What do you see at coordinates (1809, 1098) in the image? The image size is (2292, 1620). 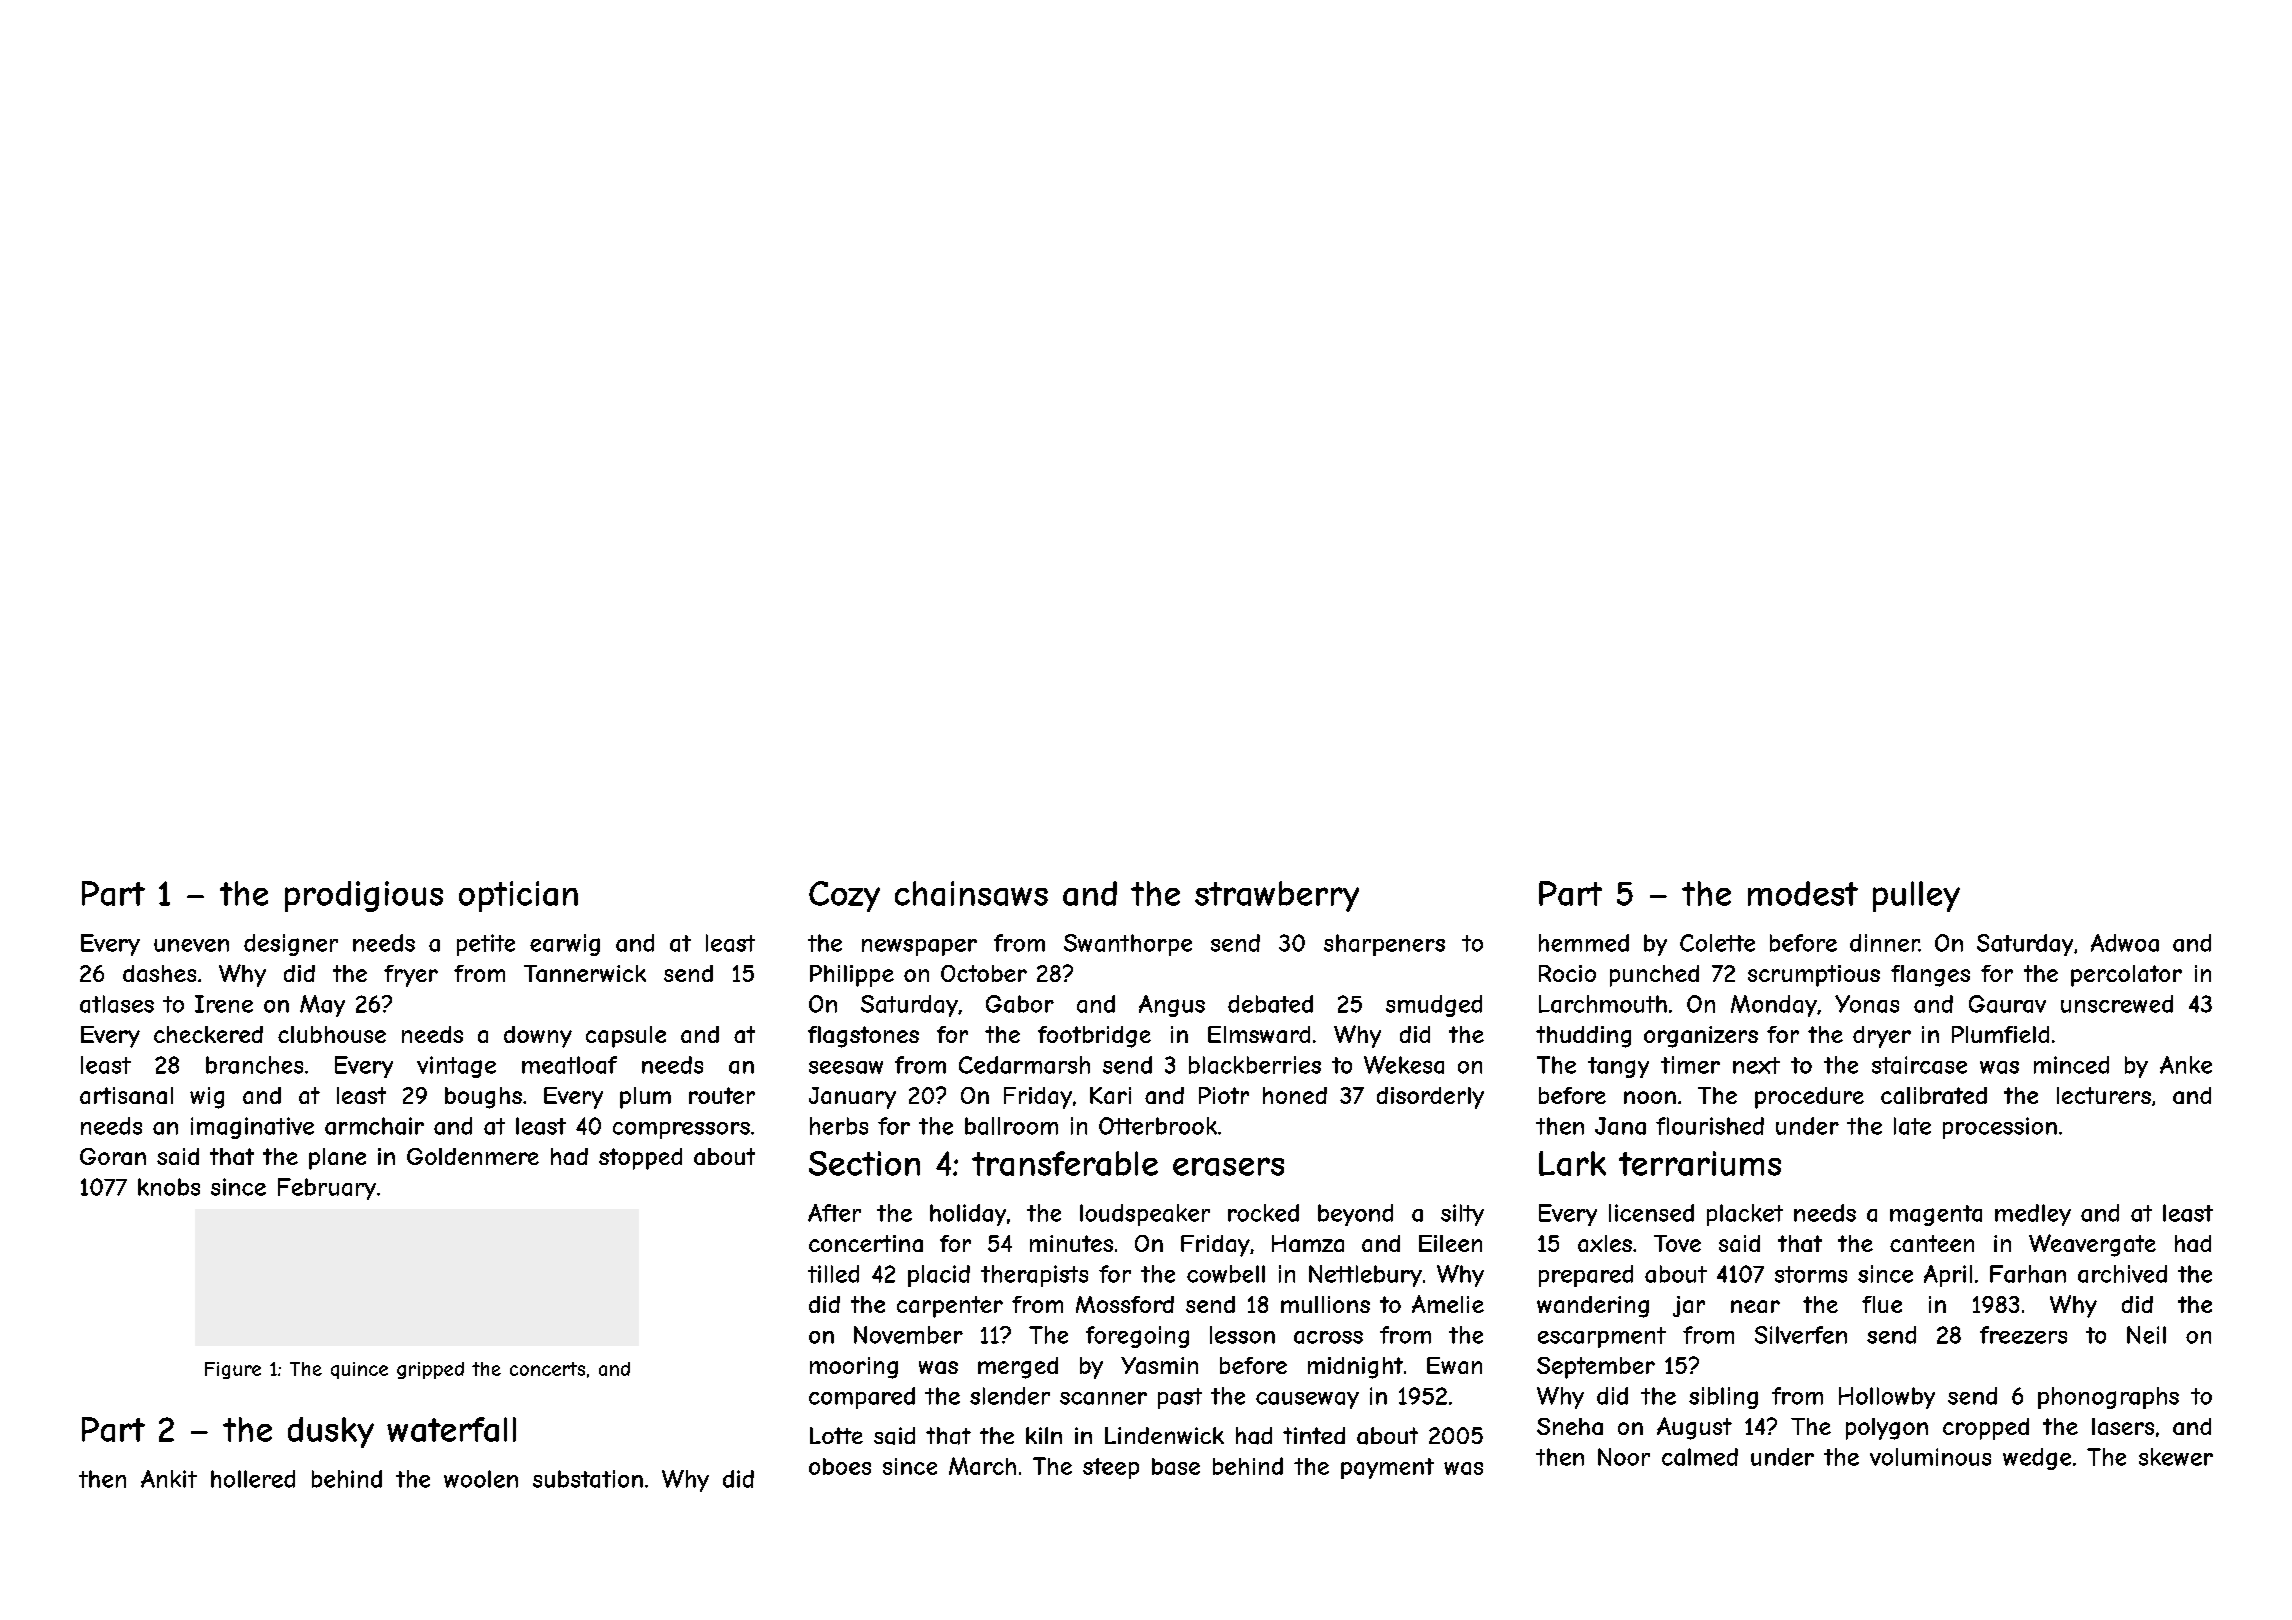 I see `procedure` at bounding box center [1809, 1098].
